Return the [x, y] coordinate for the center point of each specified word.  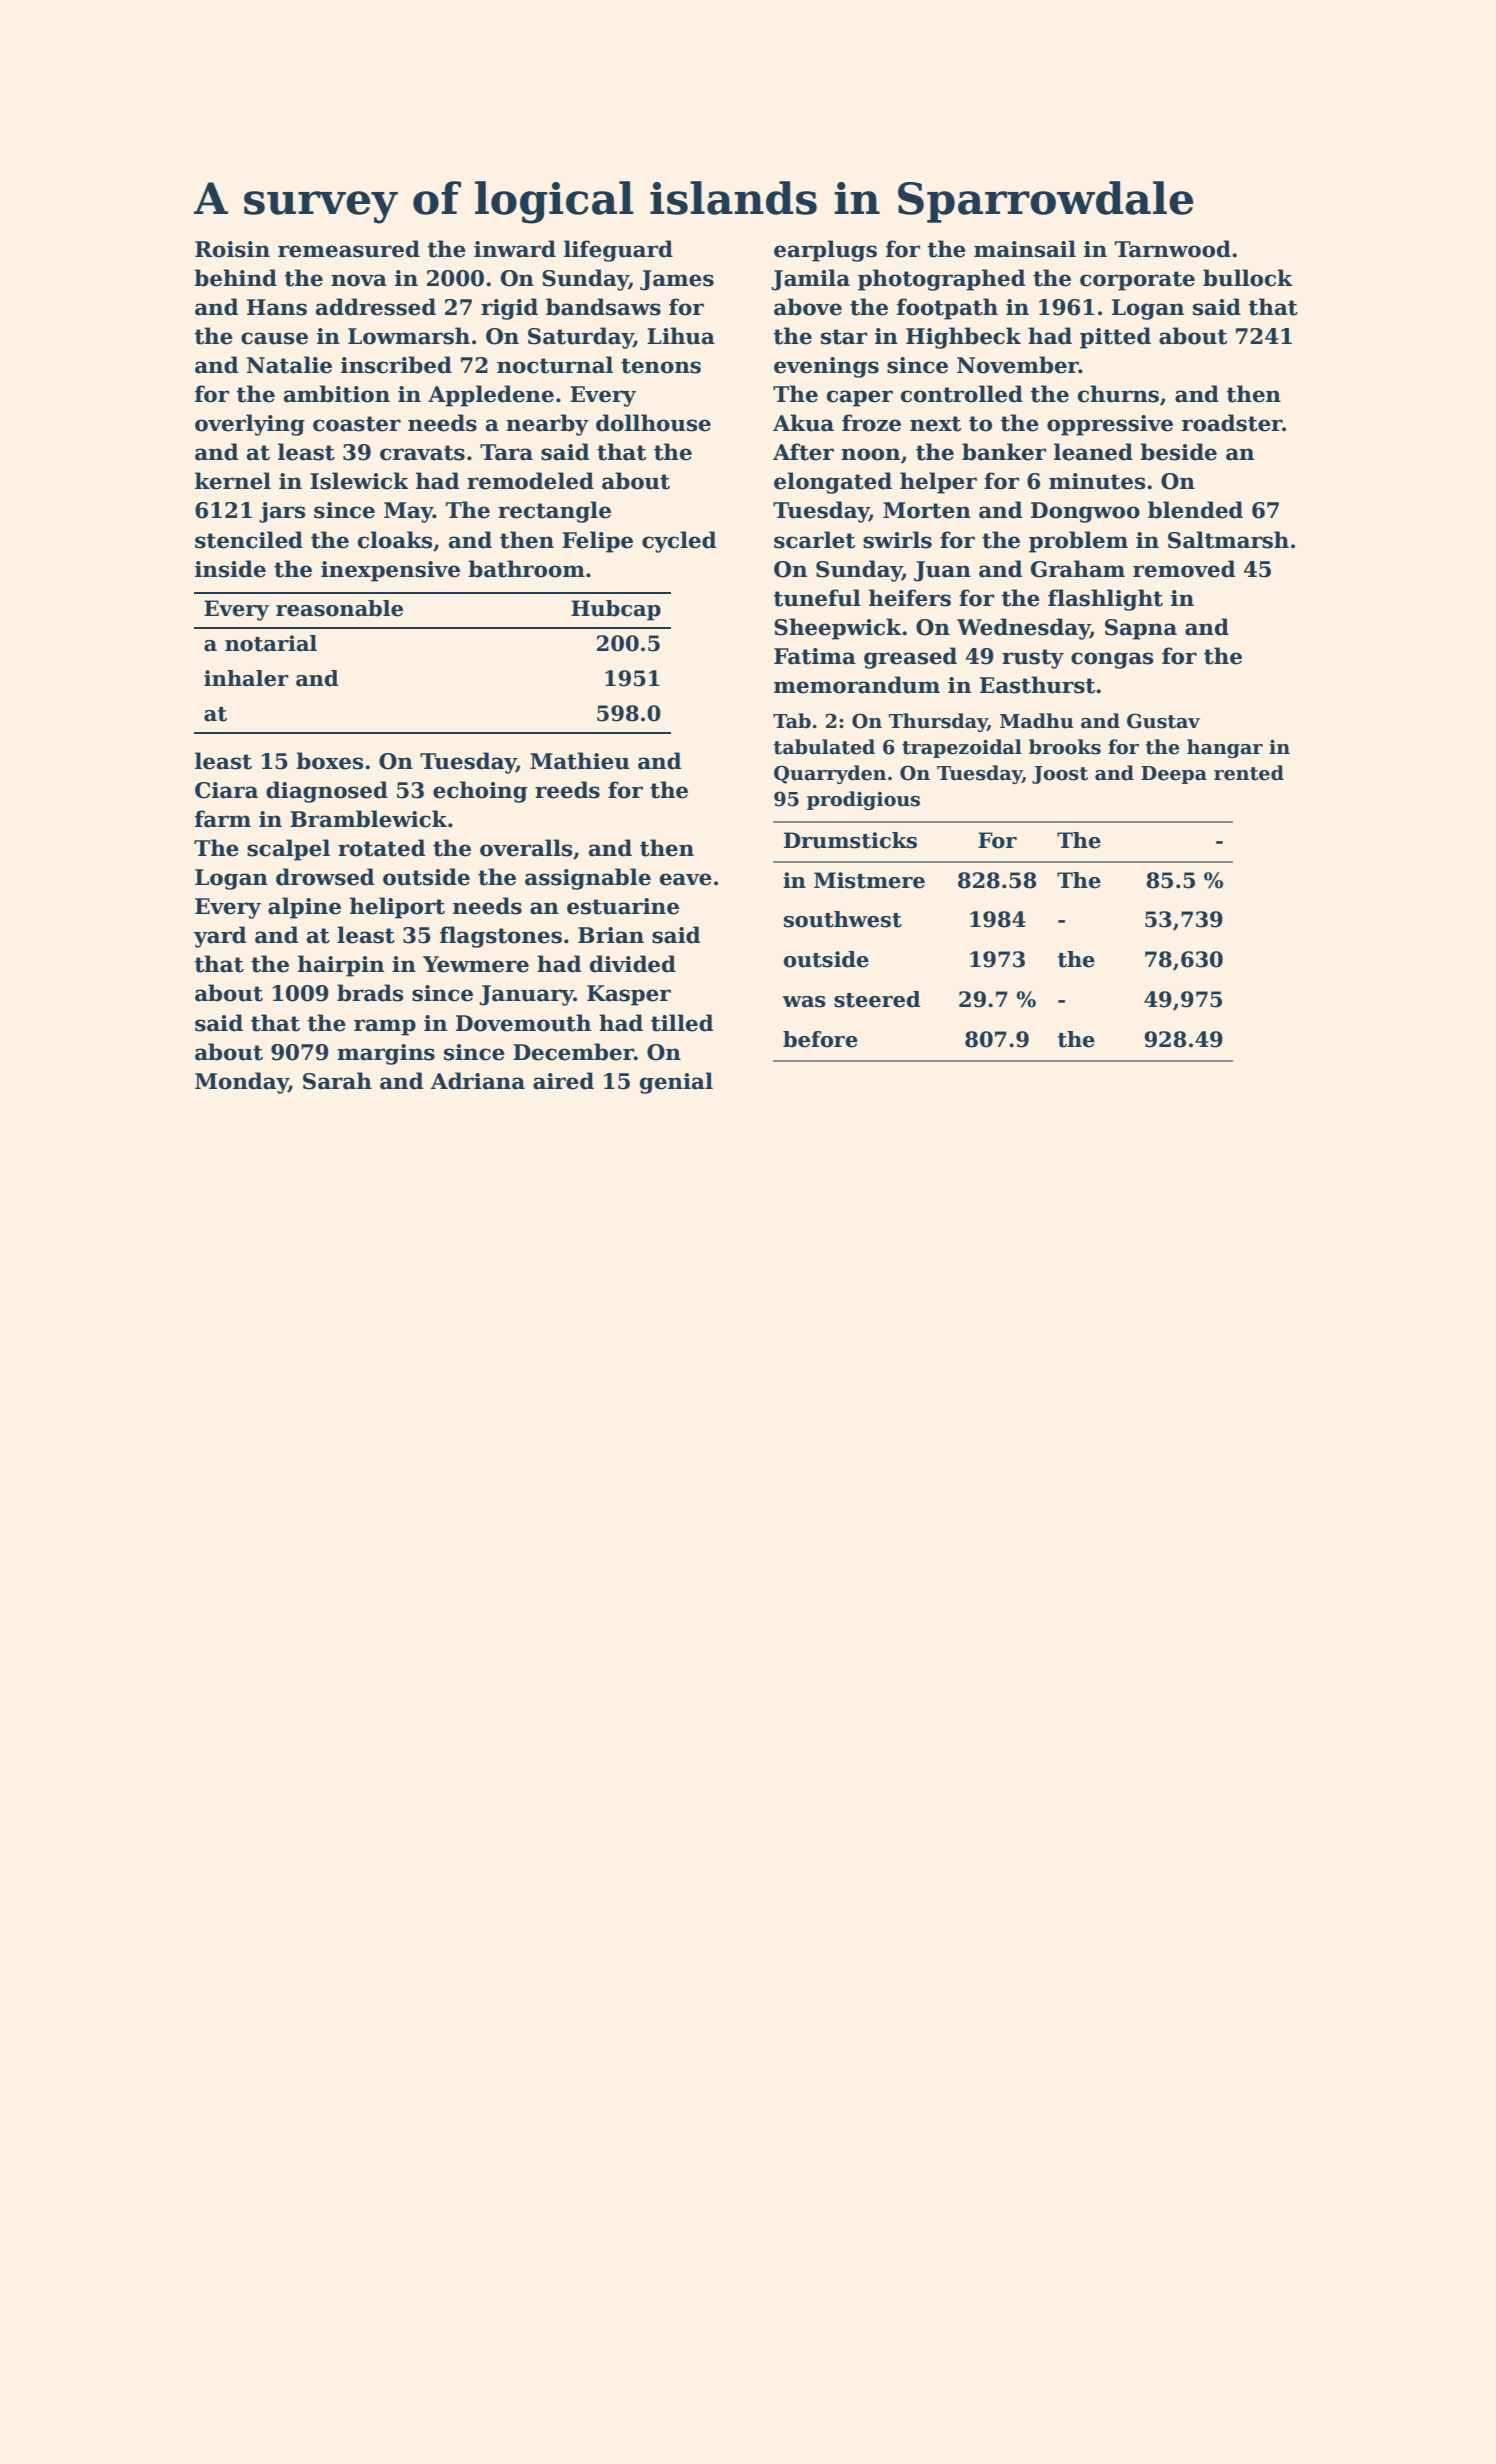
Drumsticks [850, 840]
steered [877, 999]
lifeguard [618, 251]
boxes [330, 761]
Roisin [232, 249]
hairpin [341, 966]
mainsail [1025, 249]
